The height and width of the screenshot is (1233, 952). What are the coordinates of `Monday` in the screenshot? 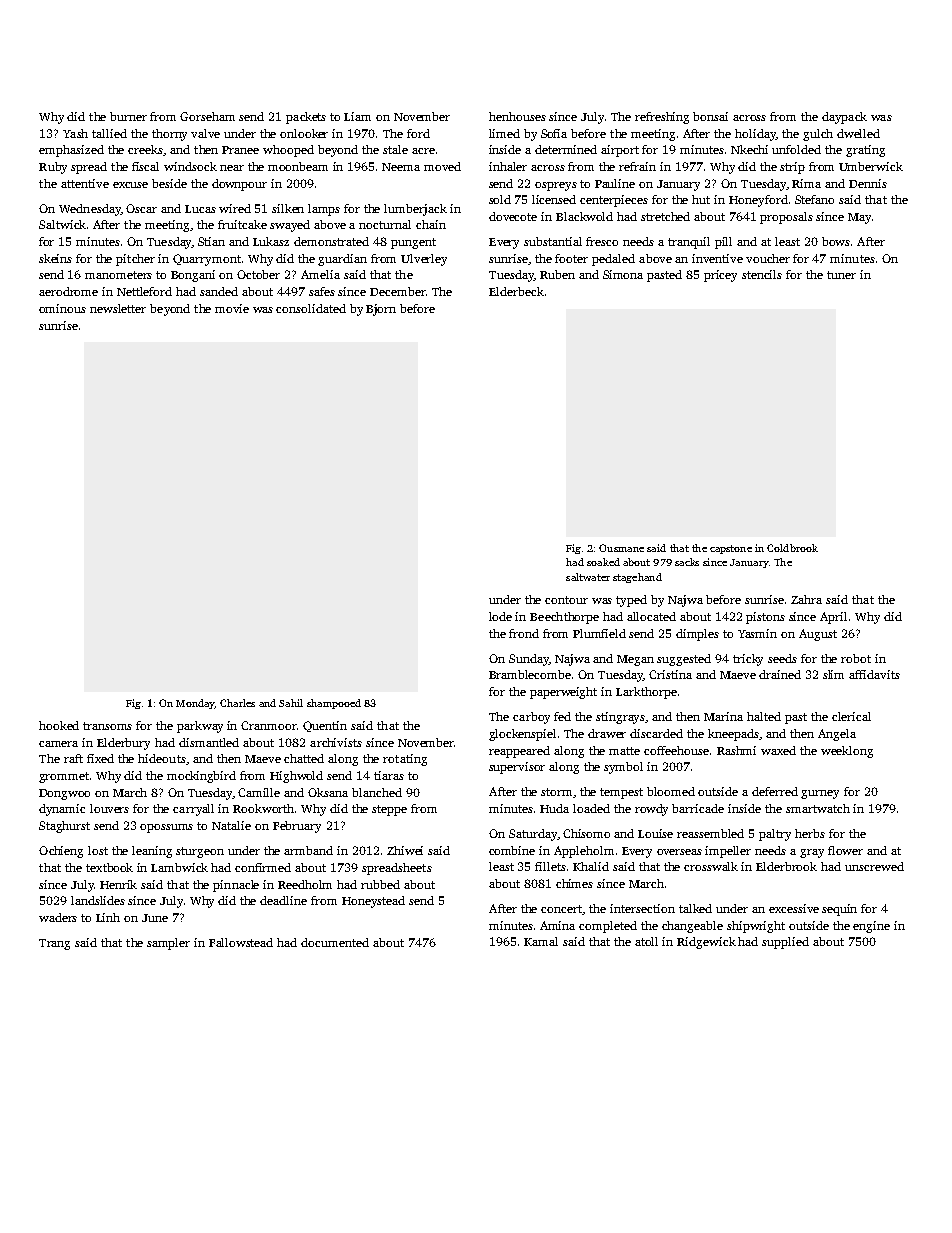 It's located at (195, 704).
